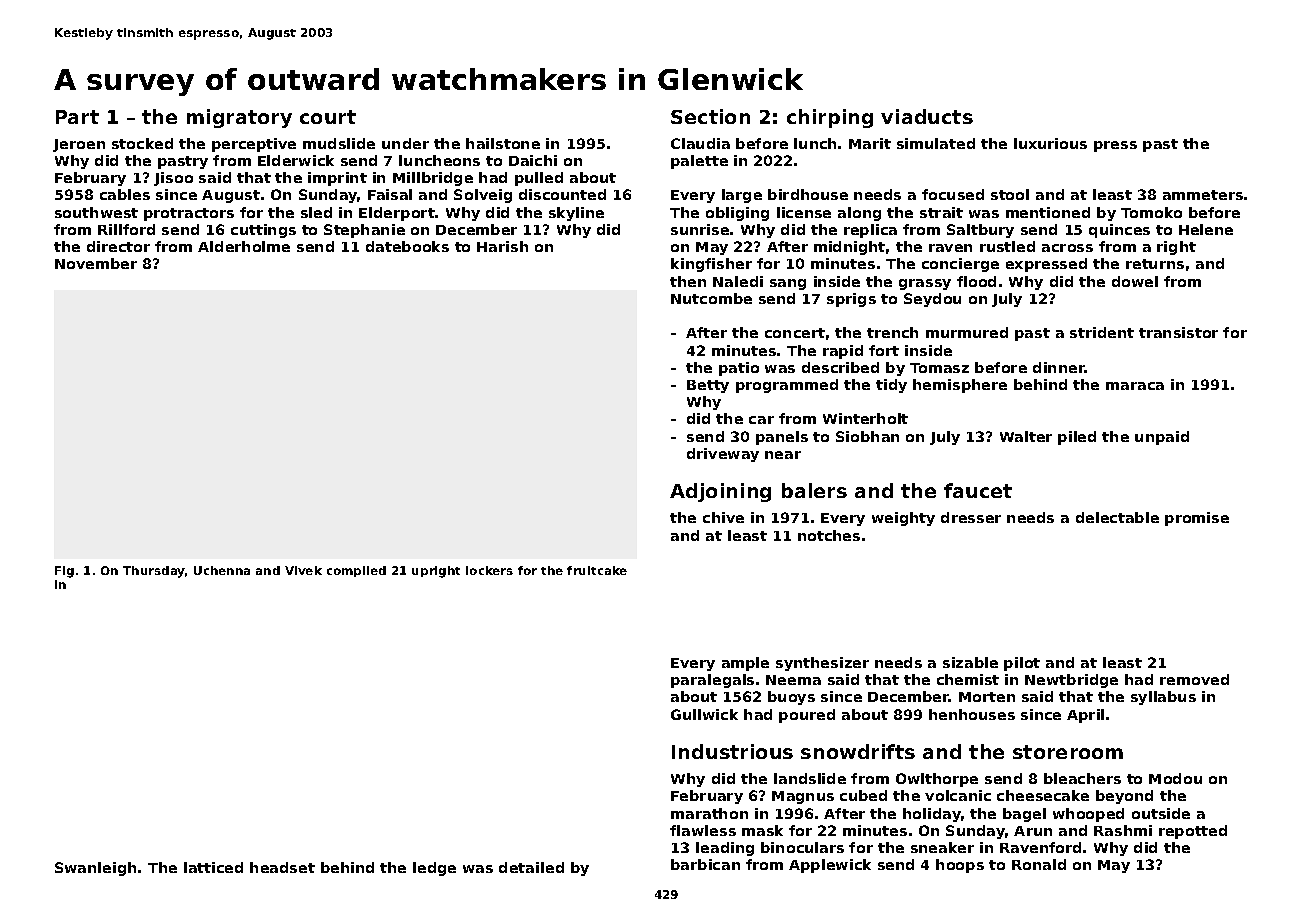 This screenshot has height=924, width=1308. I want to click on transistor, so click(1178, 332).
